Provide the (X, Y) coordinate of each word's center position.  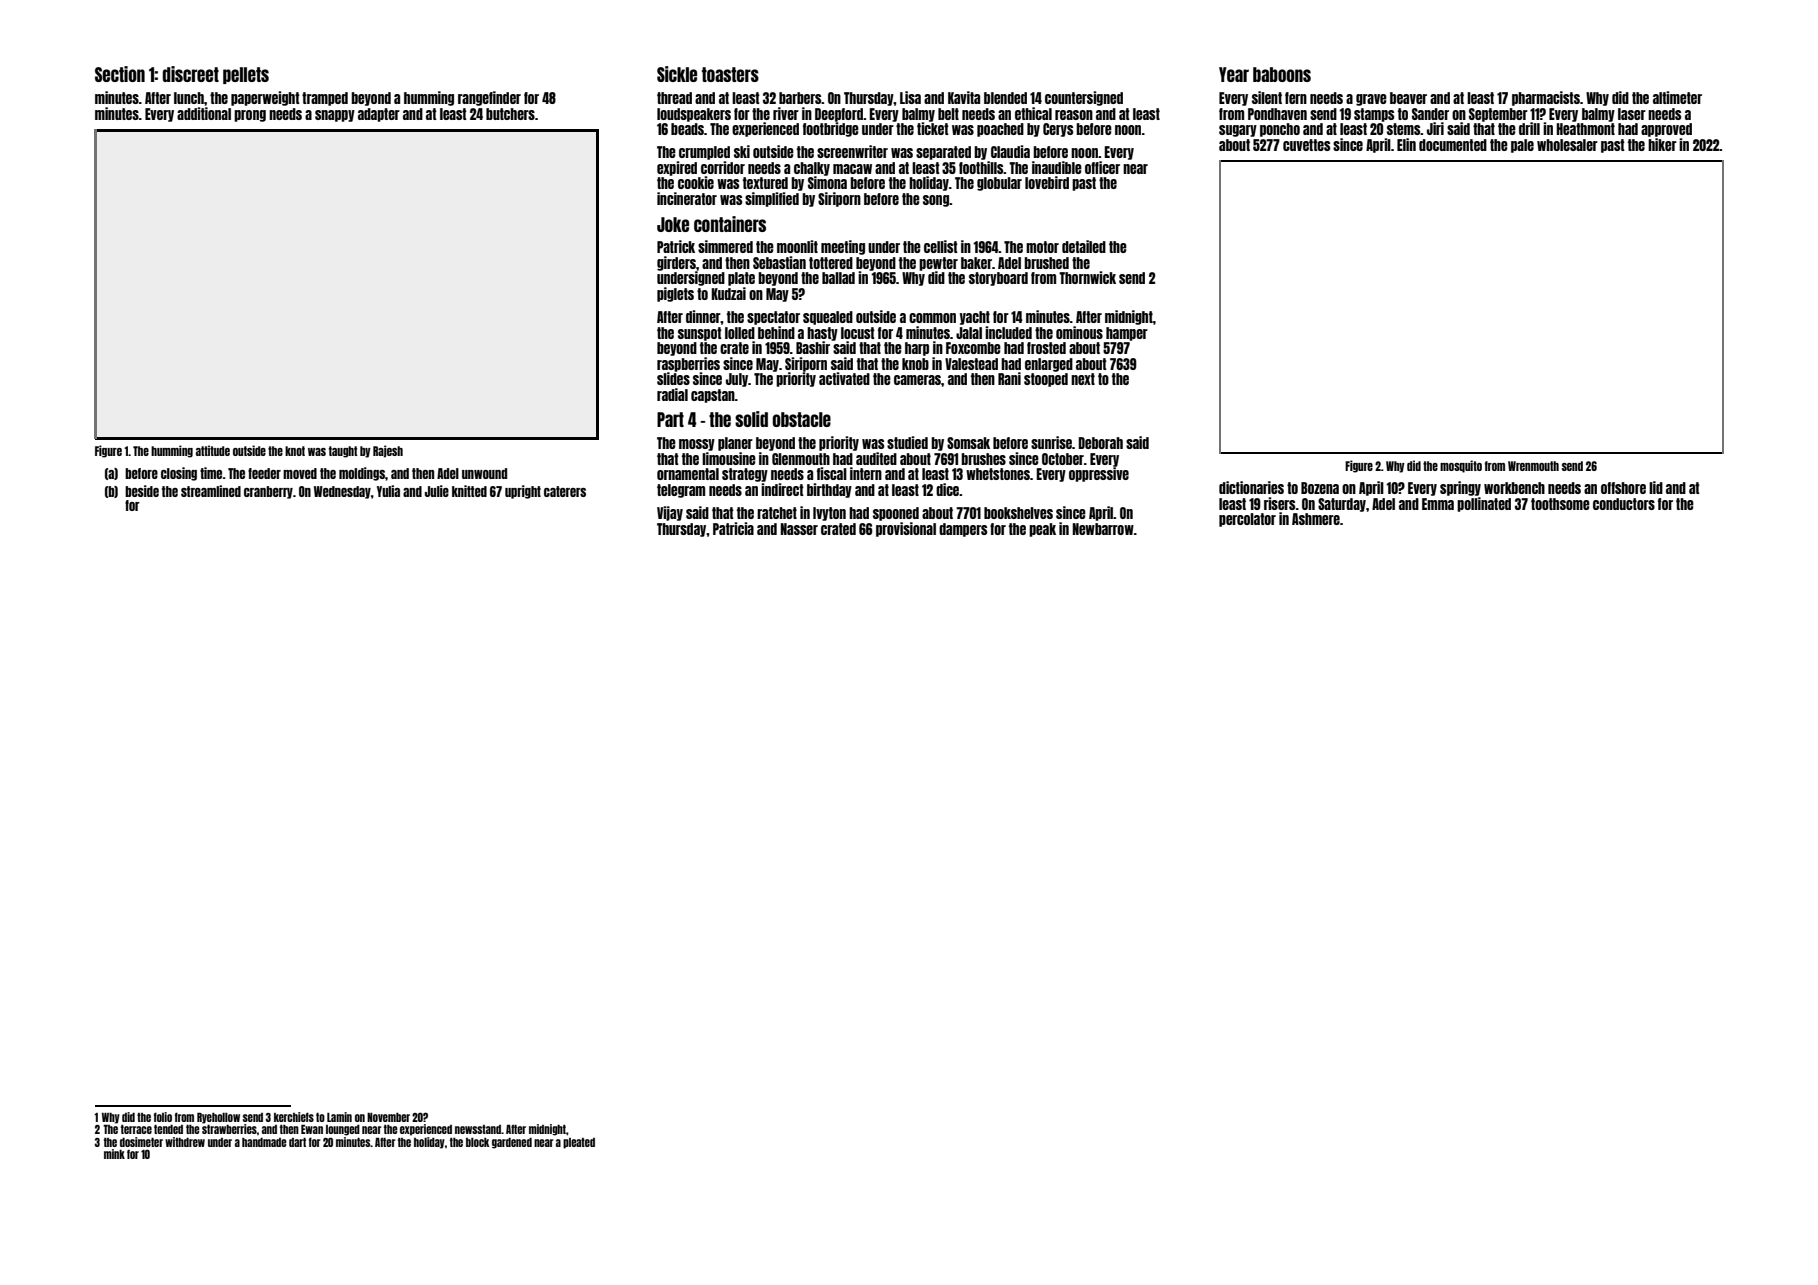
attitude (213, 450)
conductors (1624, 504)
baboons (1282, 74)
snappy (335, 116)
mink (114, 1154)
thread (674, 98)
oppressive (1099, 474)
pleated (579, 1143)
